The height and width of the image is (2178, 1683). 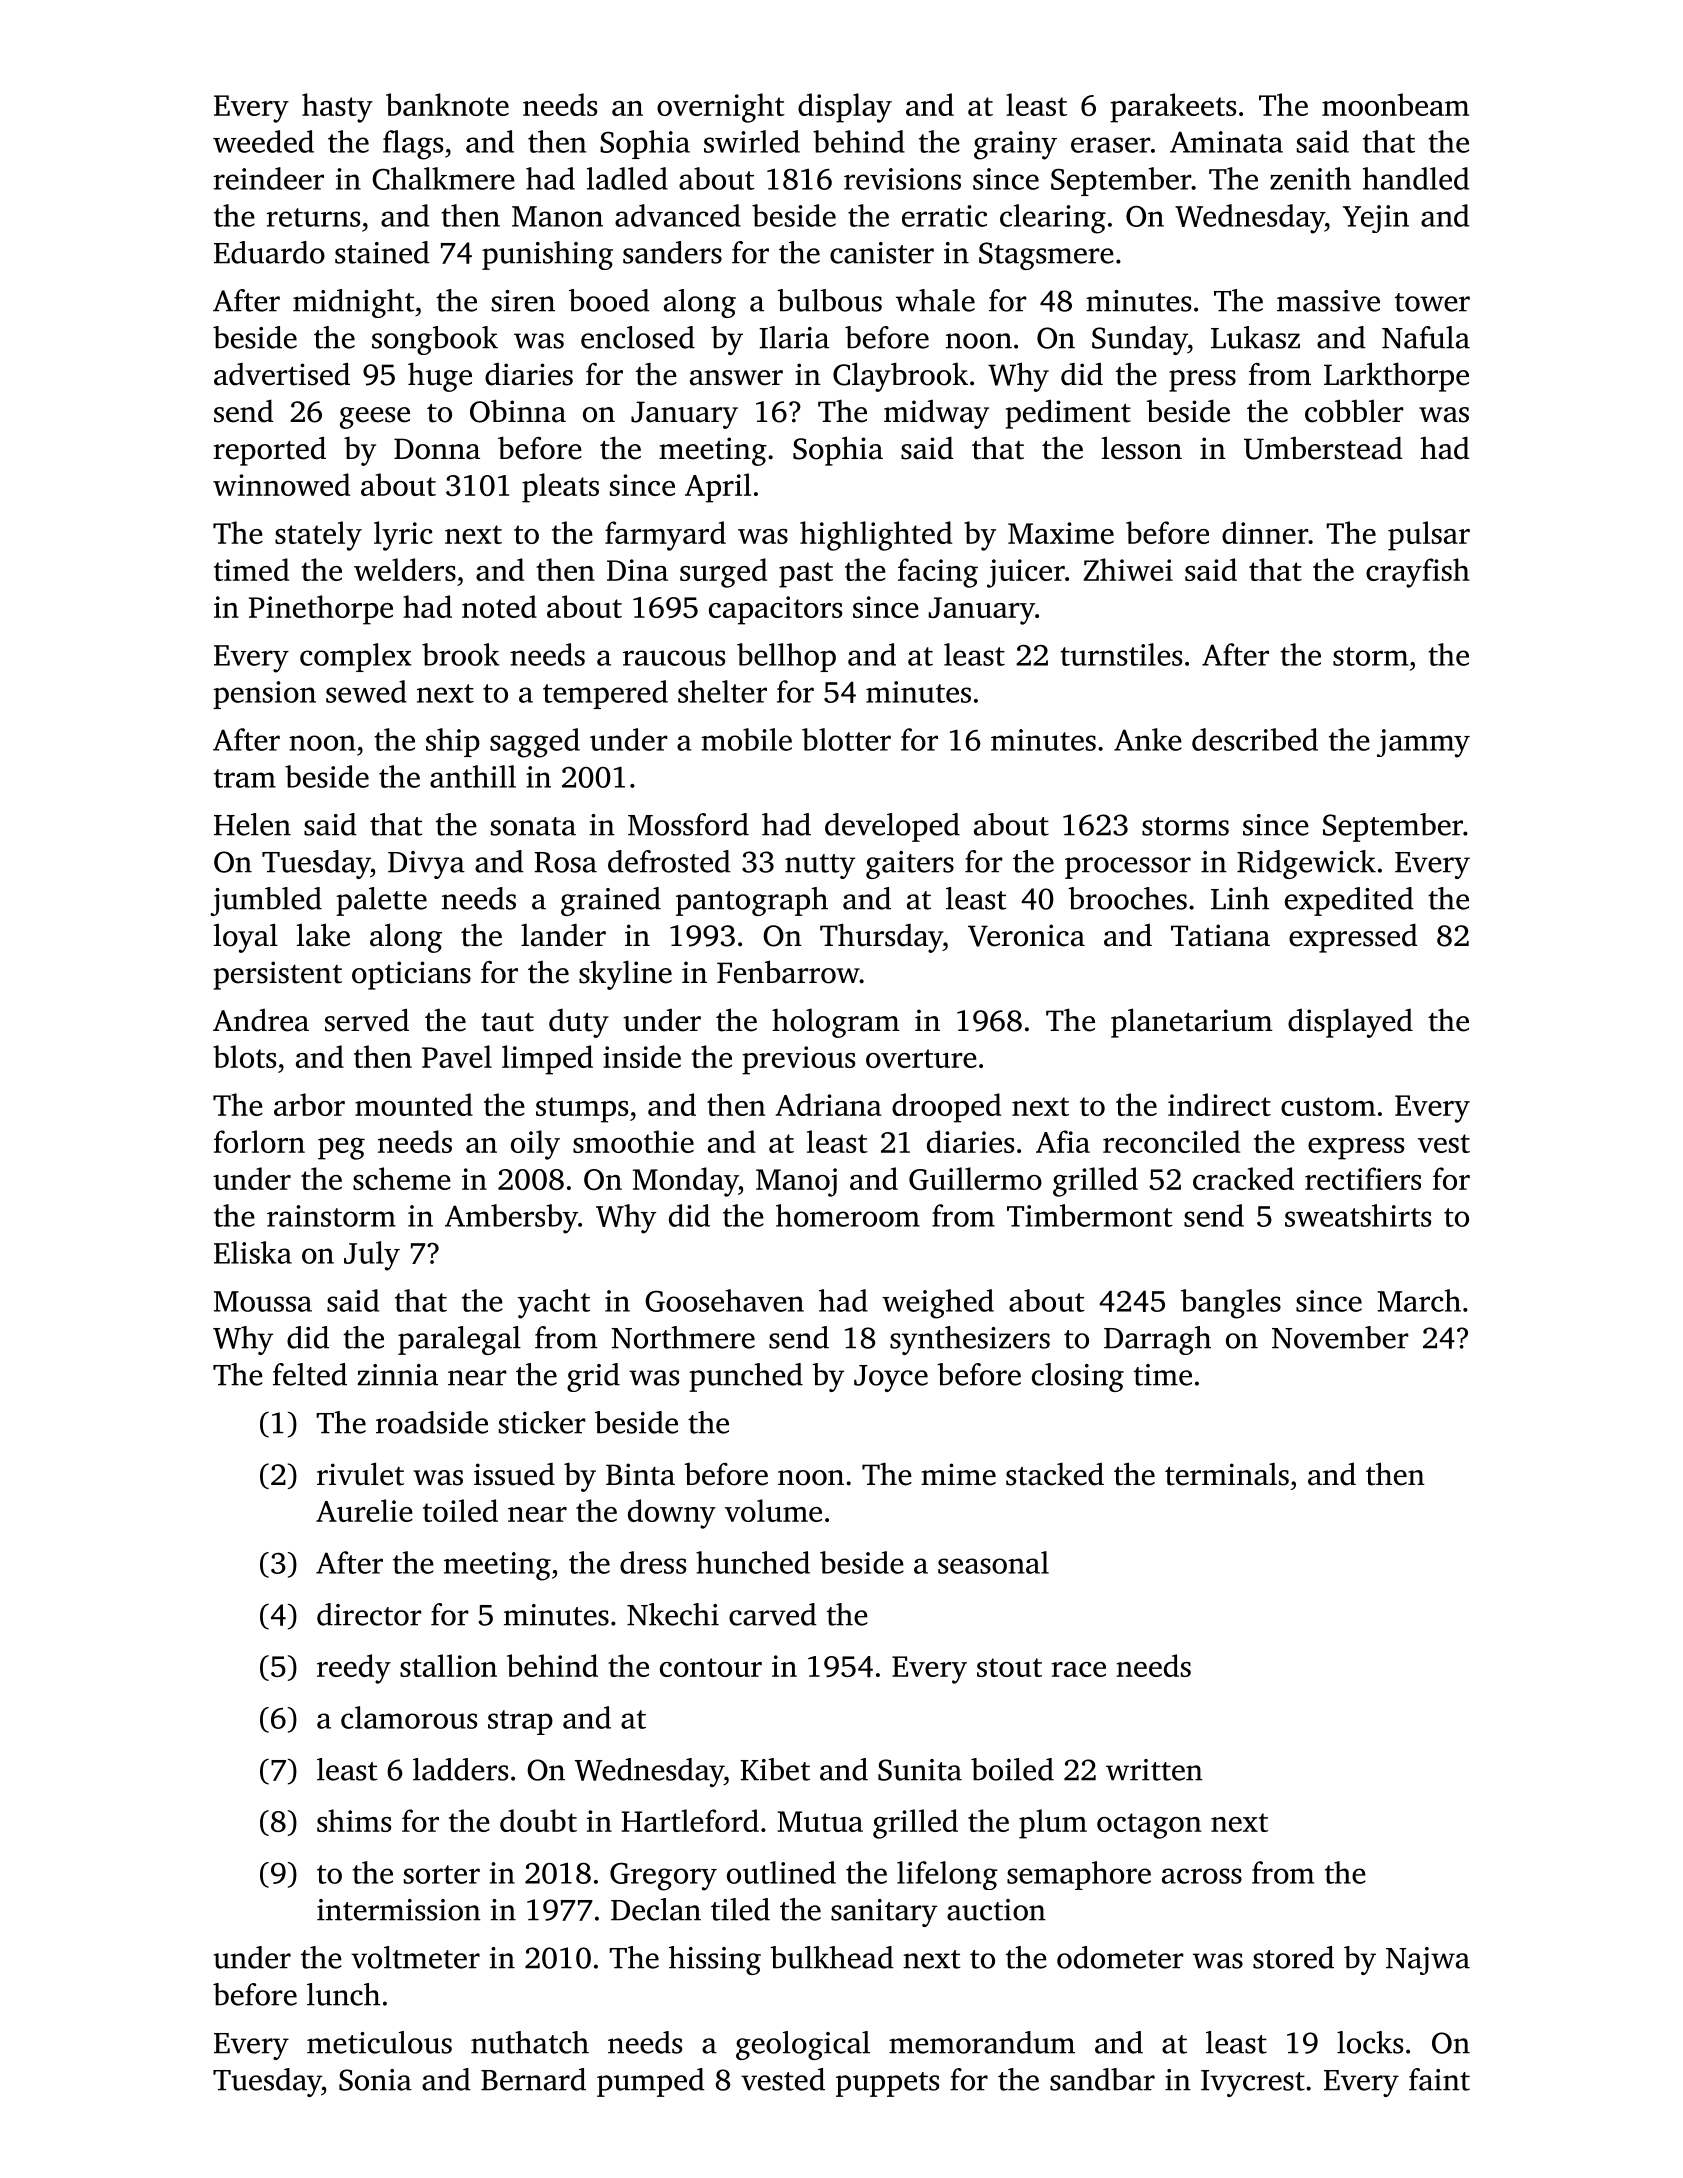 I want to click on carved, so click(x=773, y=1614).
